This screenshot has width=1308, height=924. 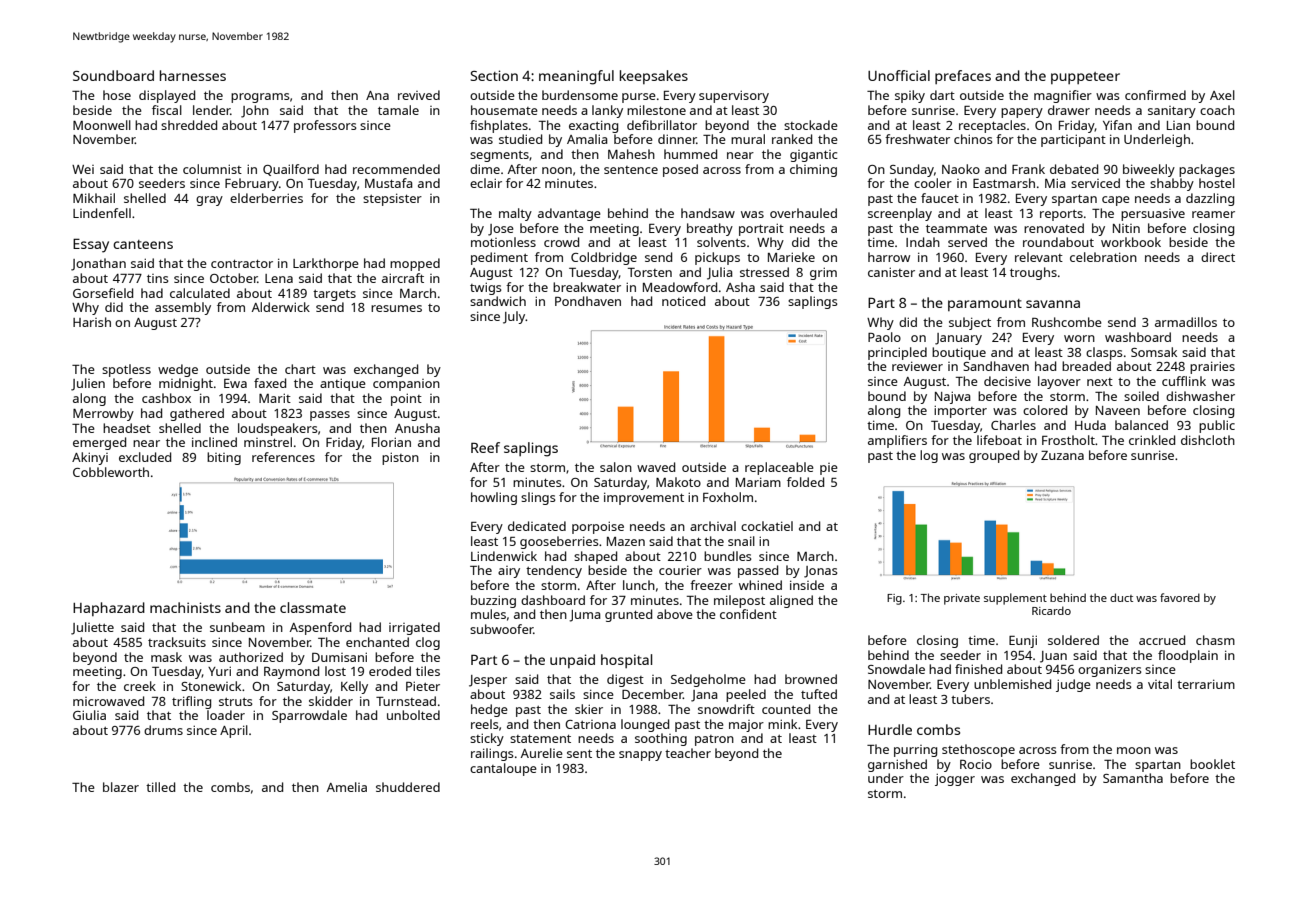 What do you see at coordinates (1013, 425) in the screenshot?
I see `Charles` at bounding box center [1013, 425].
